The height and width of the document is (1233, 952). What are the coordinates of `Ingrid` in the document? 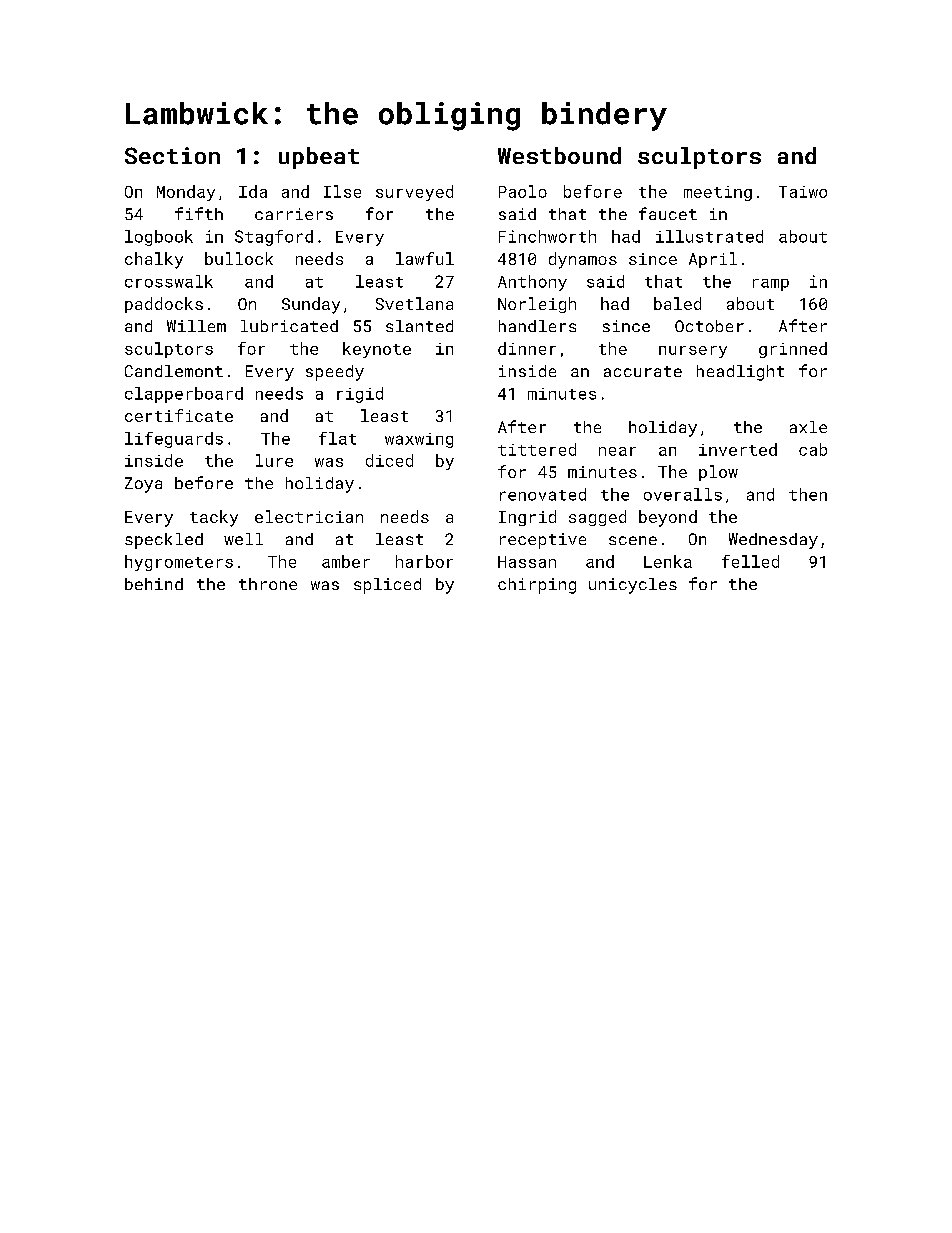 It's located at (527, 518).
